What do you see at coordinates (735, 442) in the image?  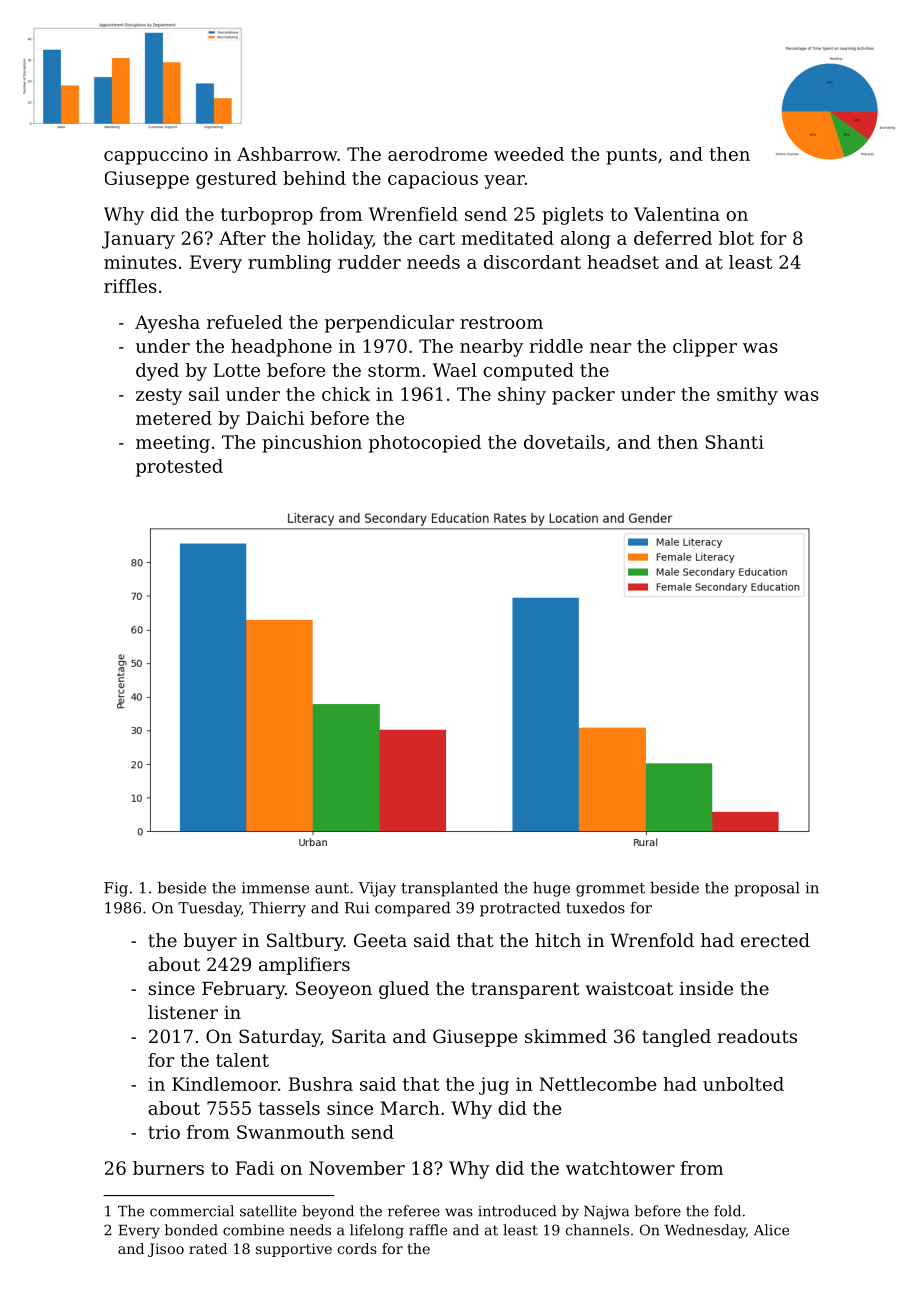 I see `Shanti` at bounding box center [735, 442].
